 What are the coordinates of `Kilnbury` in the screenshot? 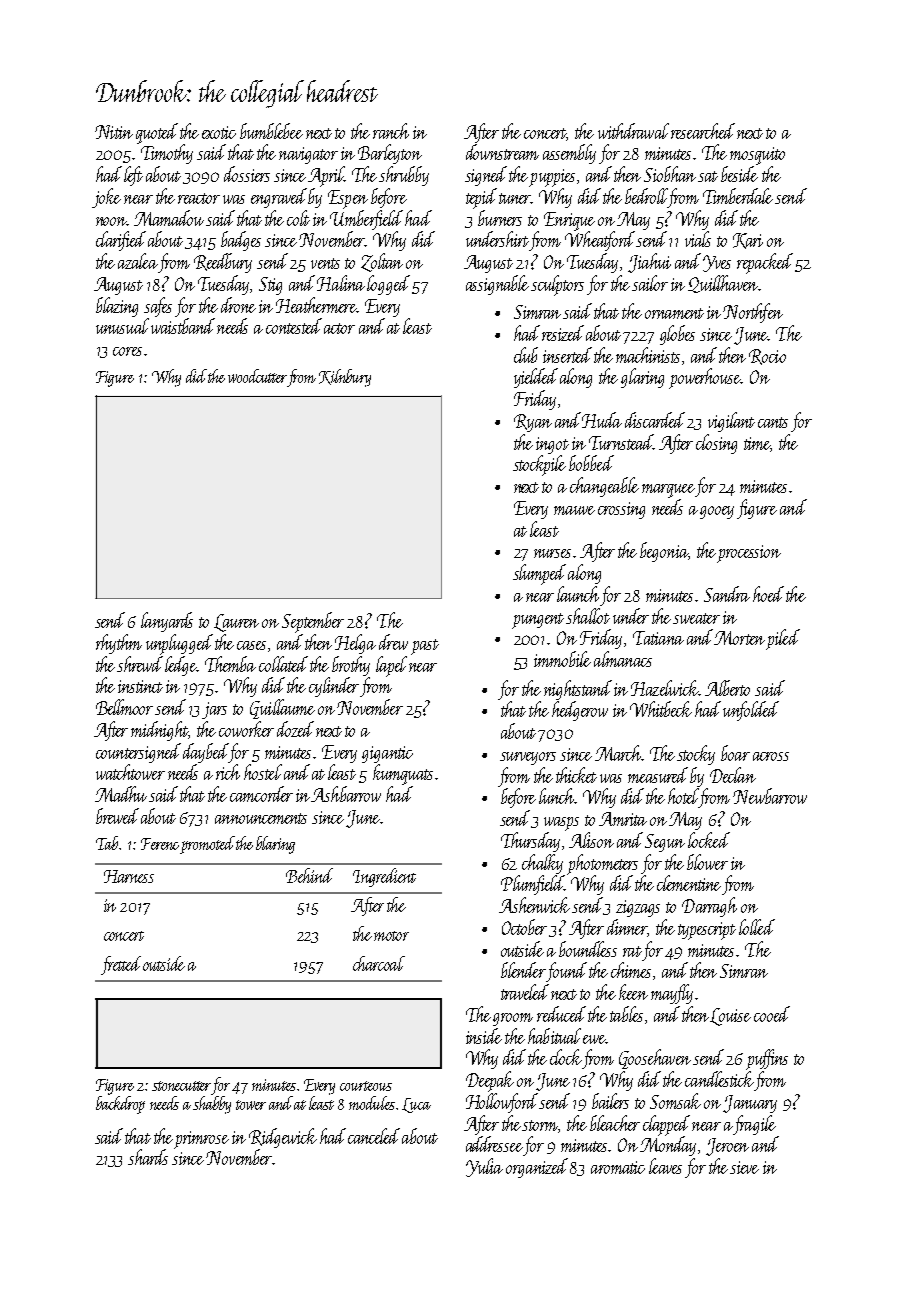 It's located at (345, 378).
